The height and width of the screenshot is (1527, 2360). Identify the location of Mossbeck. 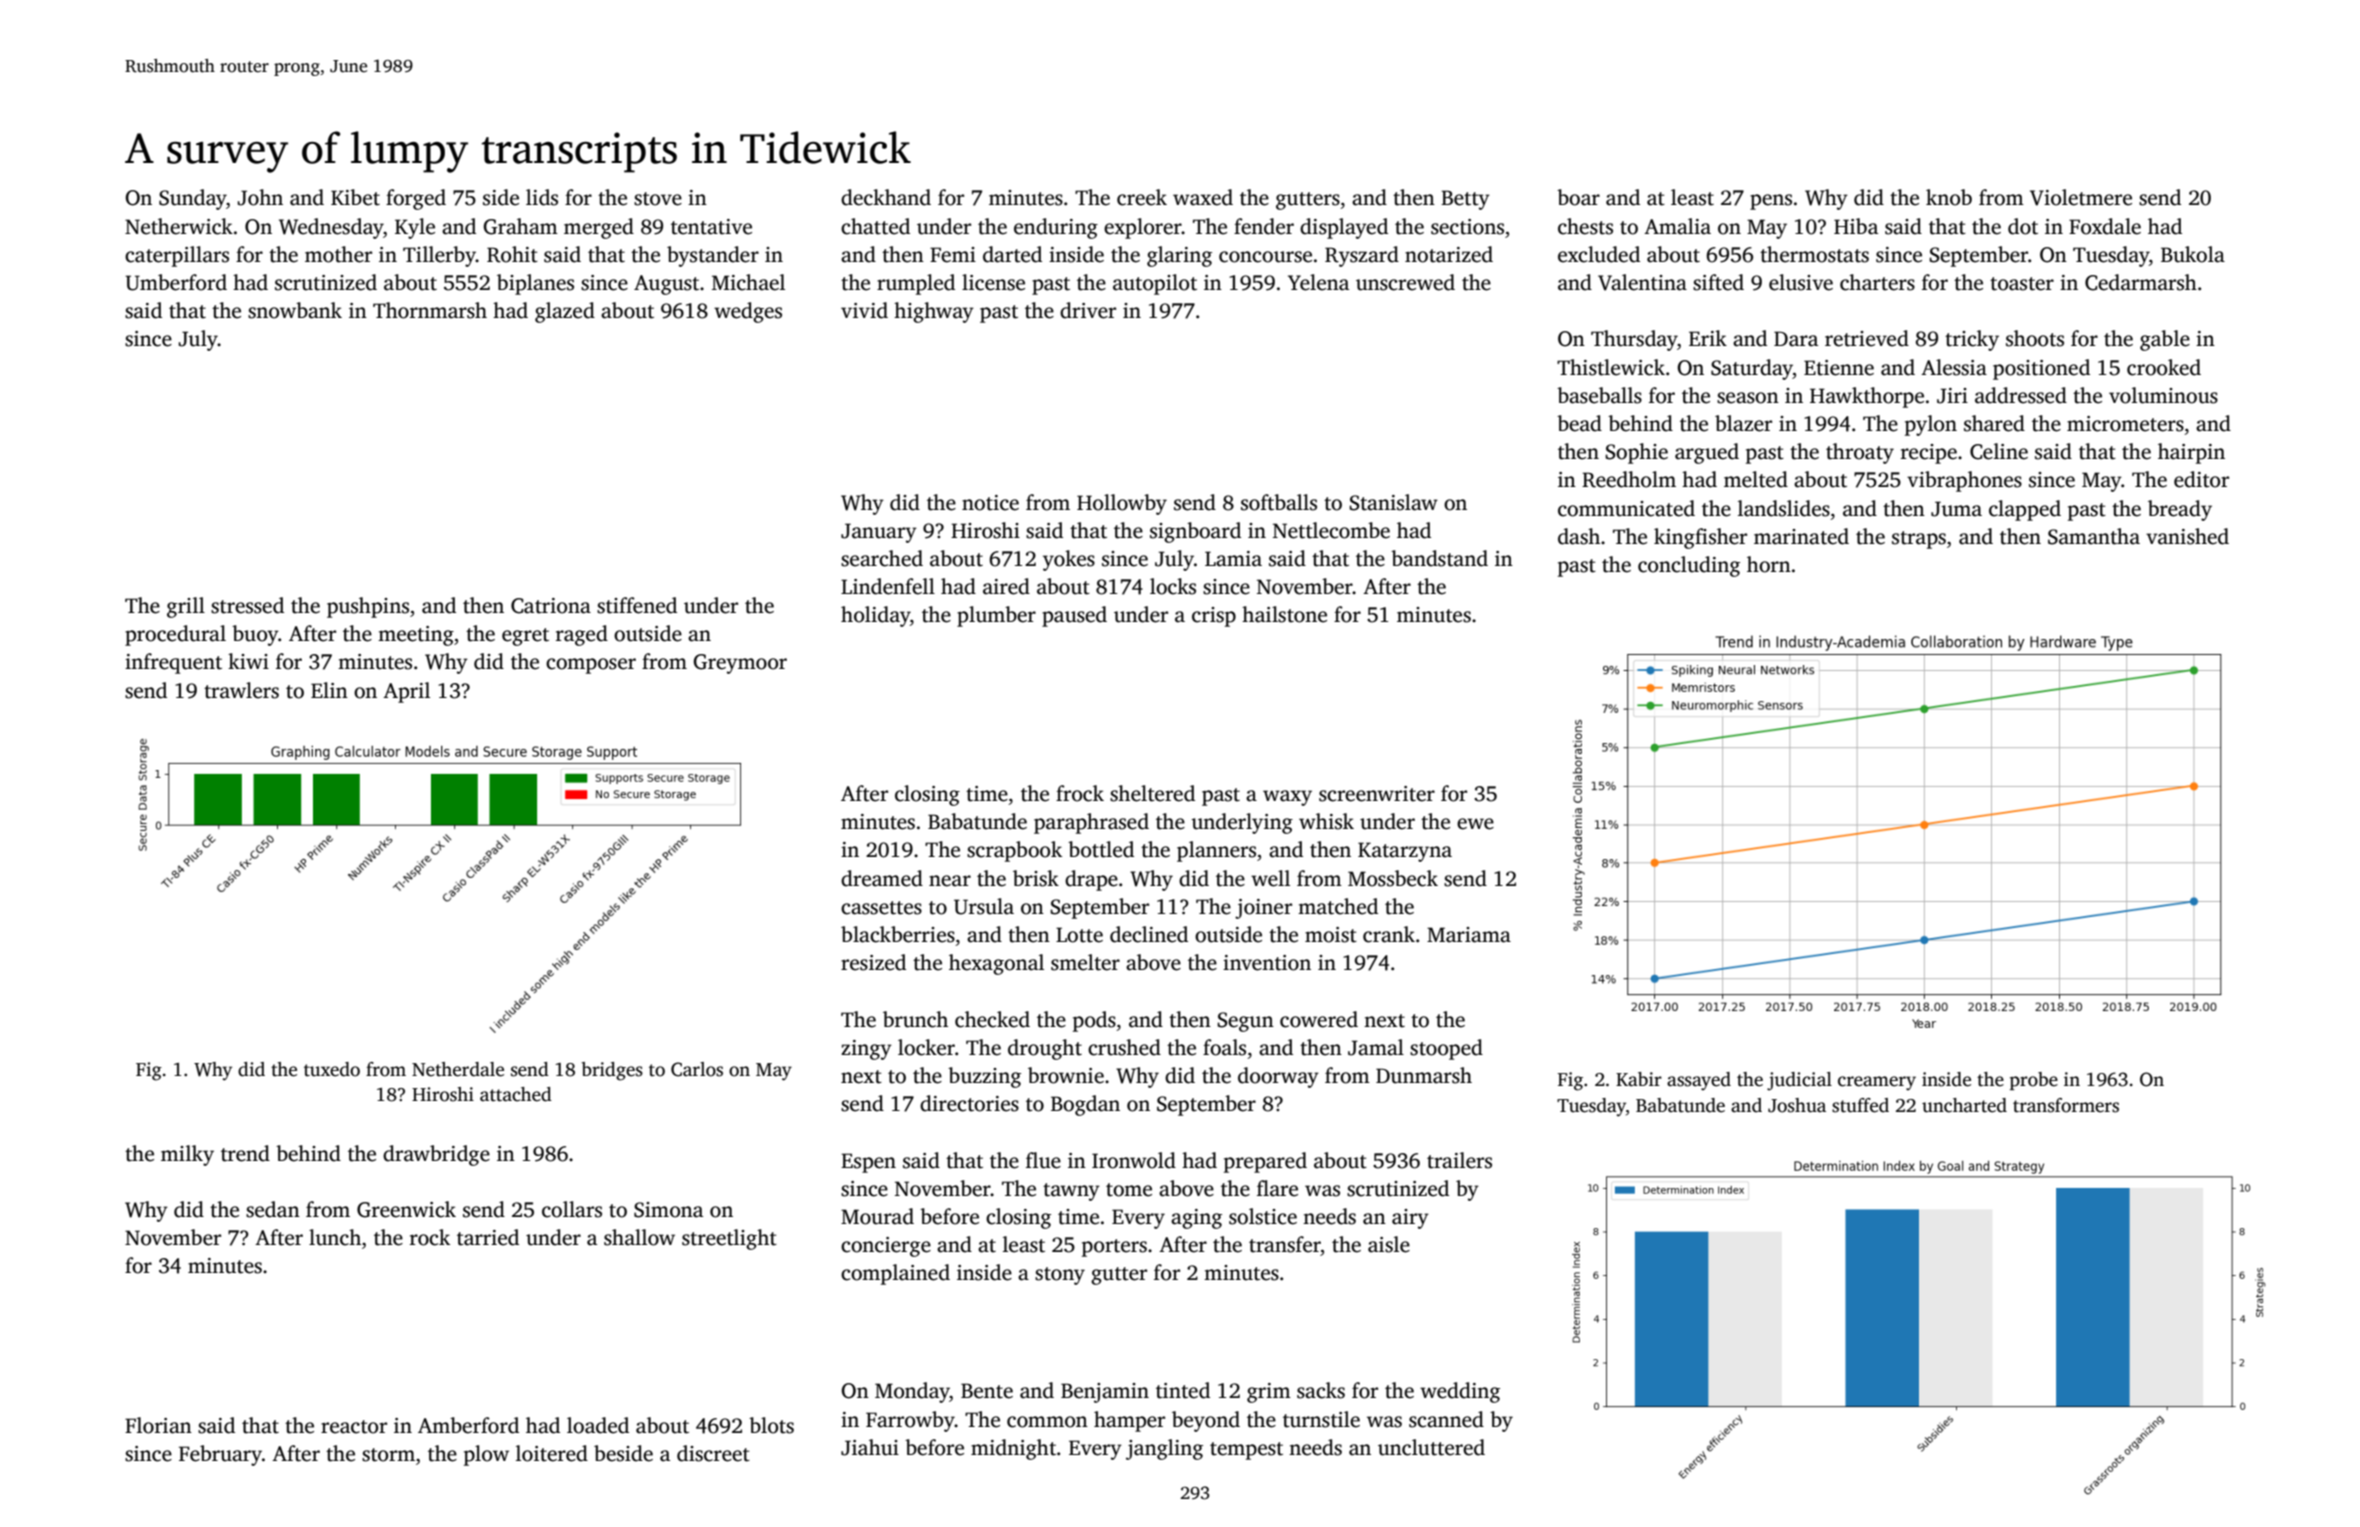
(1393, 878).
